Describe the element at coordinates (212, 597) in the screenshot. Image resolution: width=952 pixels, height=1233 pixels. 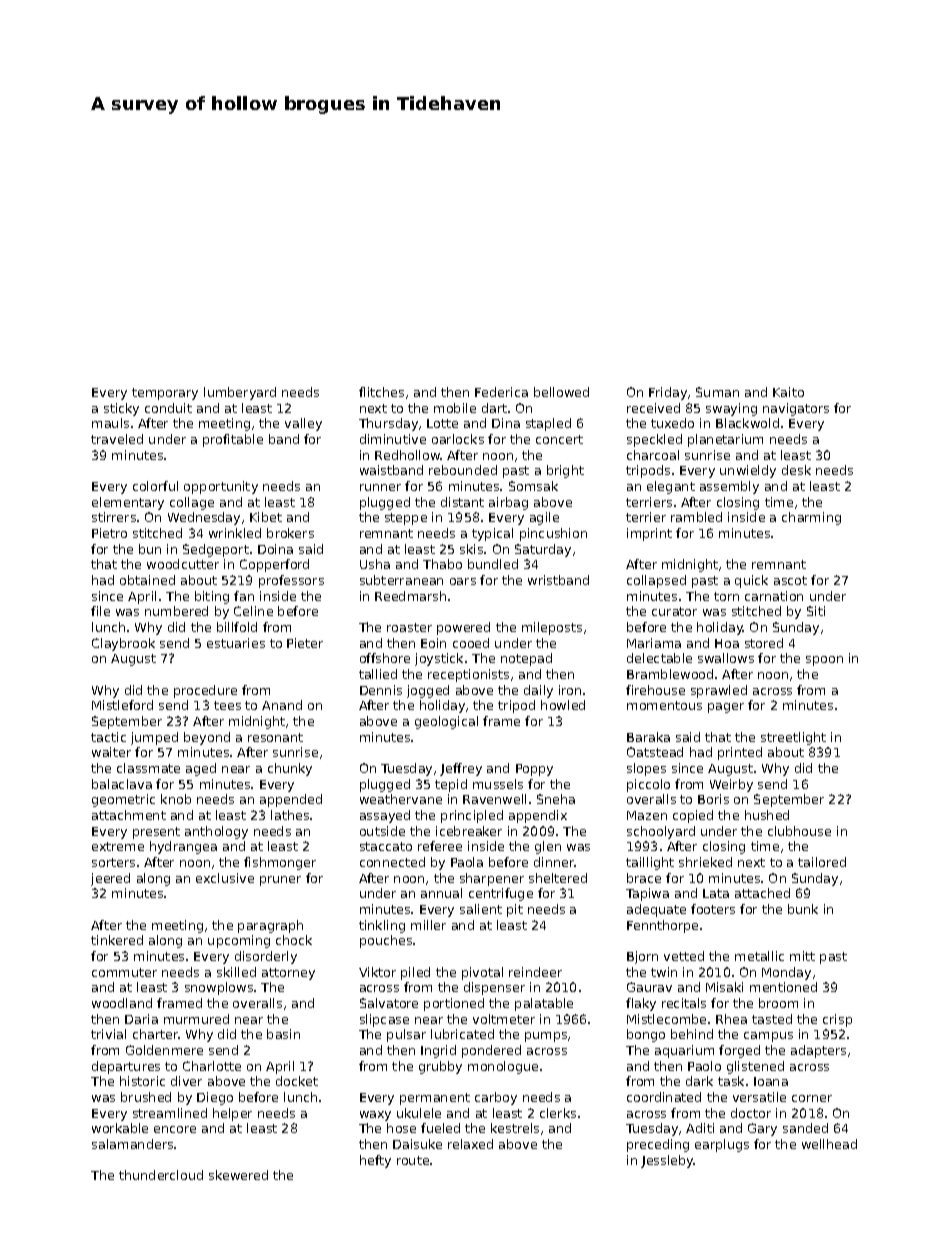
I see `biting` at that location.
